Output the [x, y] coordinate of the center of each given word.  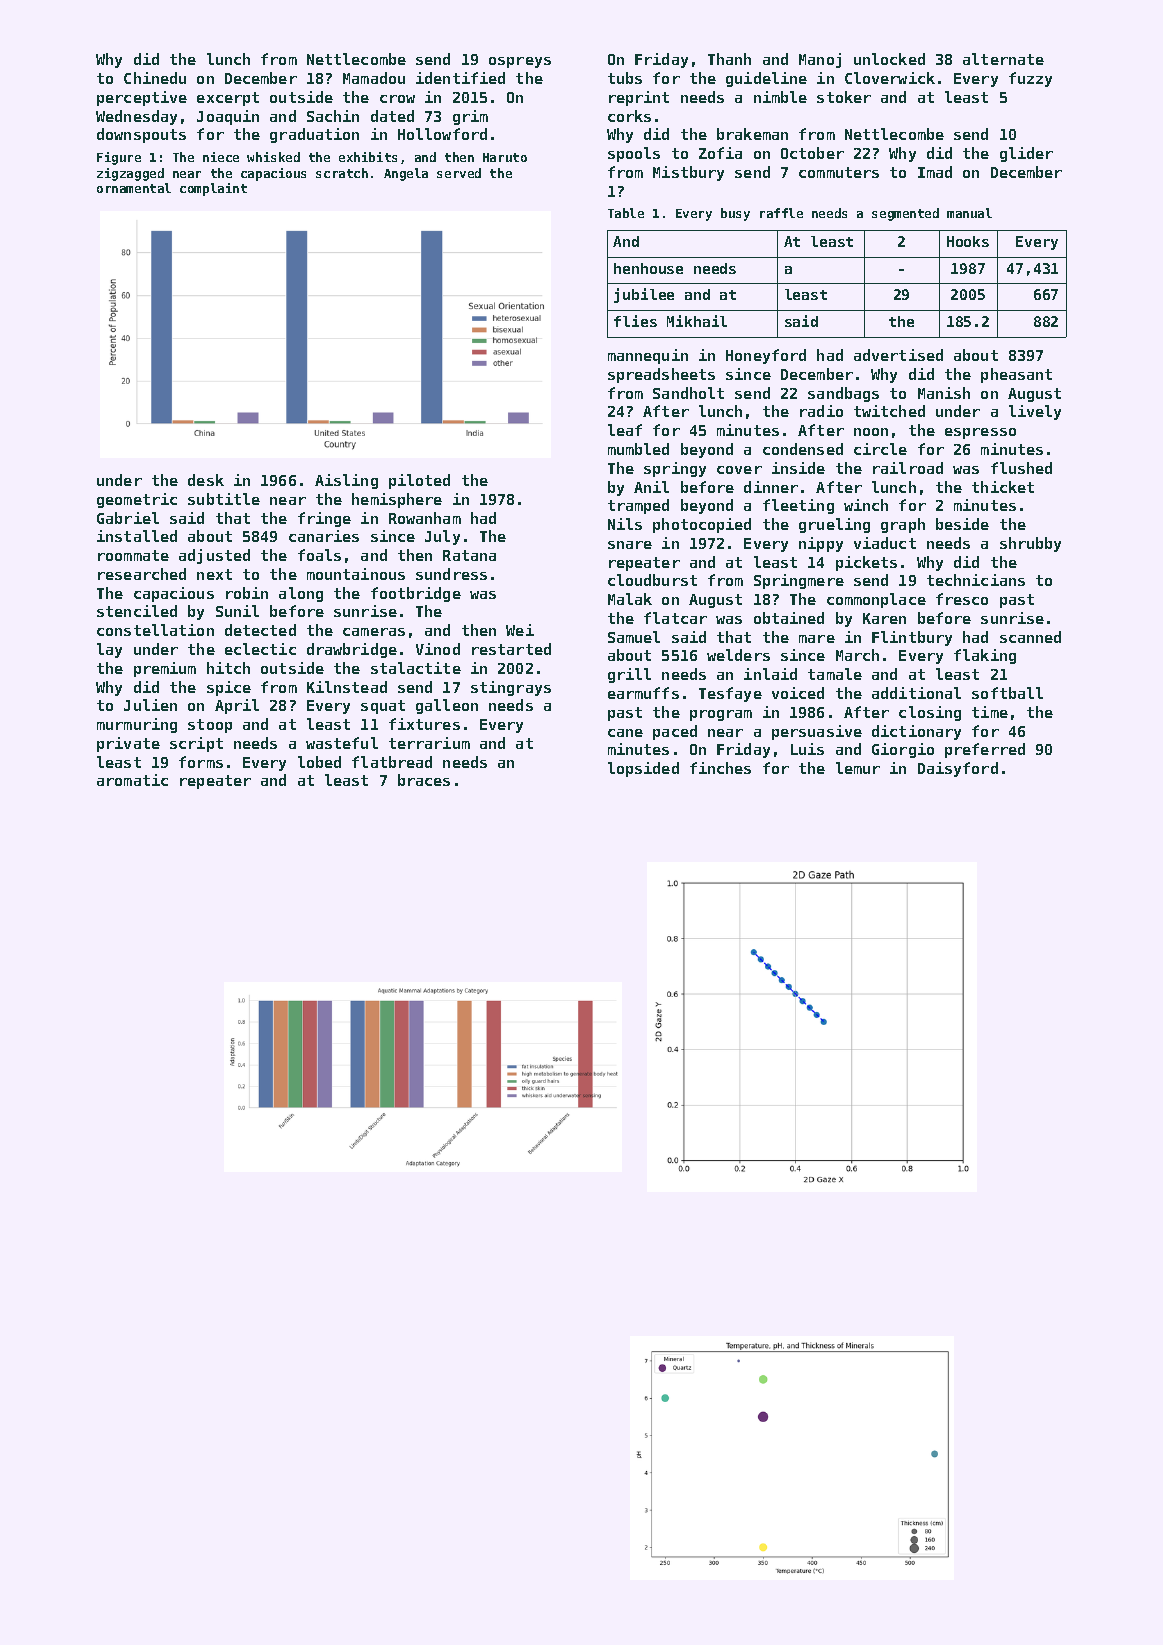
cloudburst [652, 580]
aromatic [132, 780]
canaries [324, 536]
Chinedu [155, 78]
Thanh [729, 59]
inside [798, 468]
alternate [1003, 59]
